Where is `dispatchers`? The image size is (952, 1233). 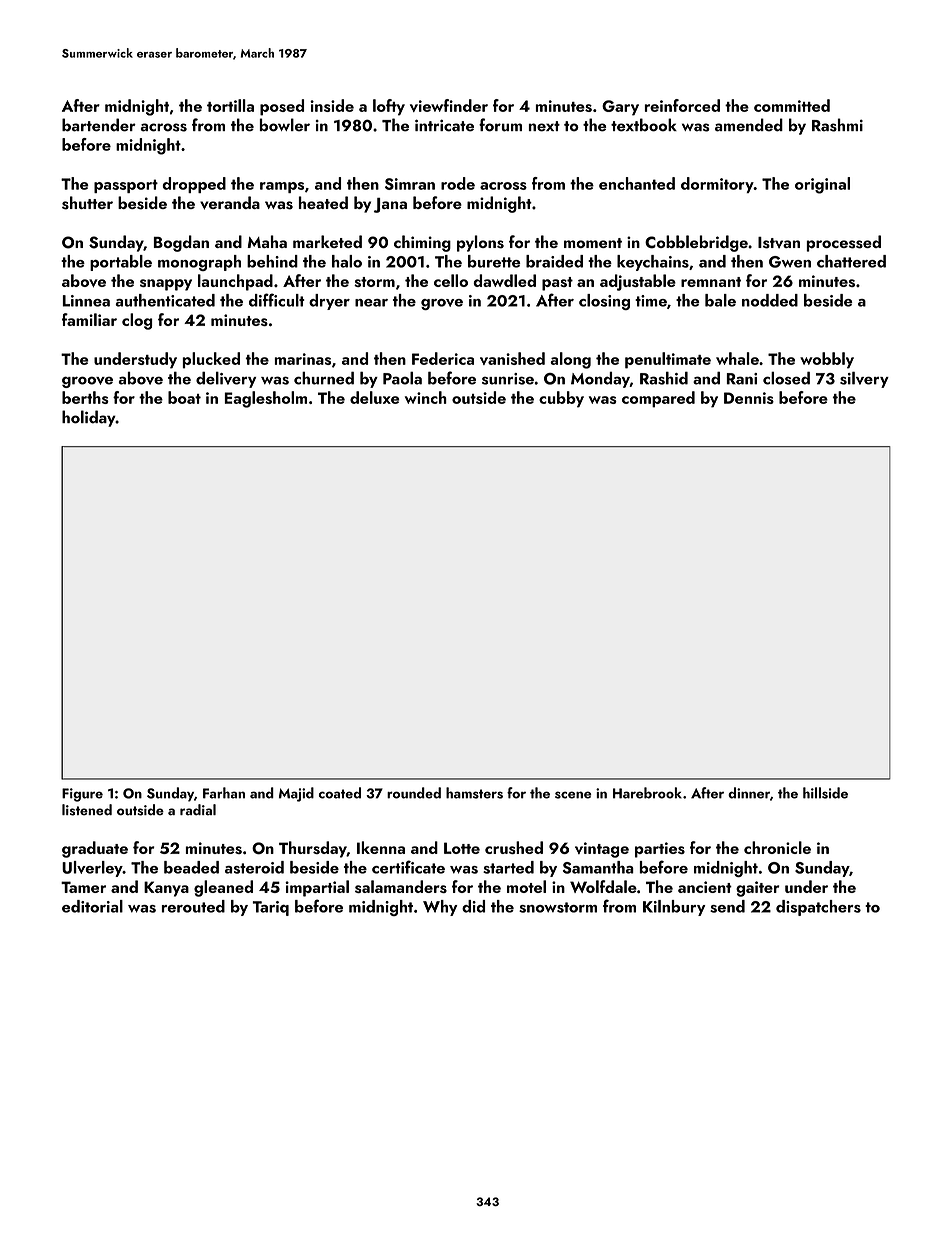 dispatchers is located at coordinates (818, 908).
